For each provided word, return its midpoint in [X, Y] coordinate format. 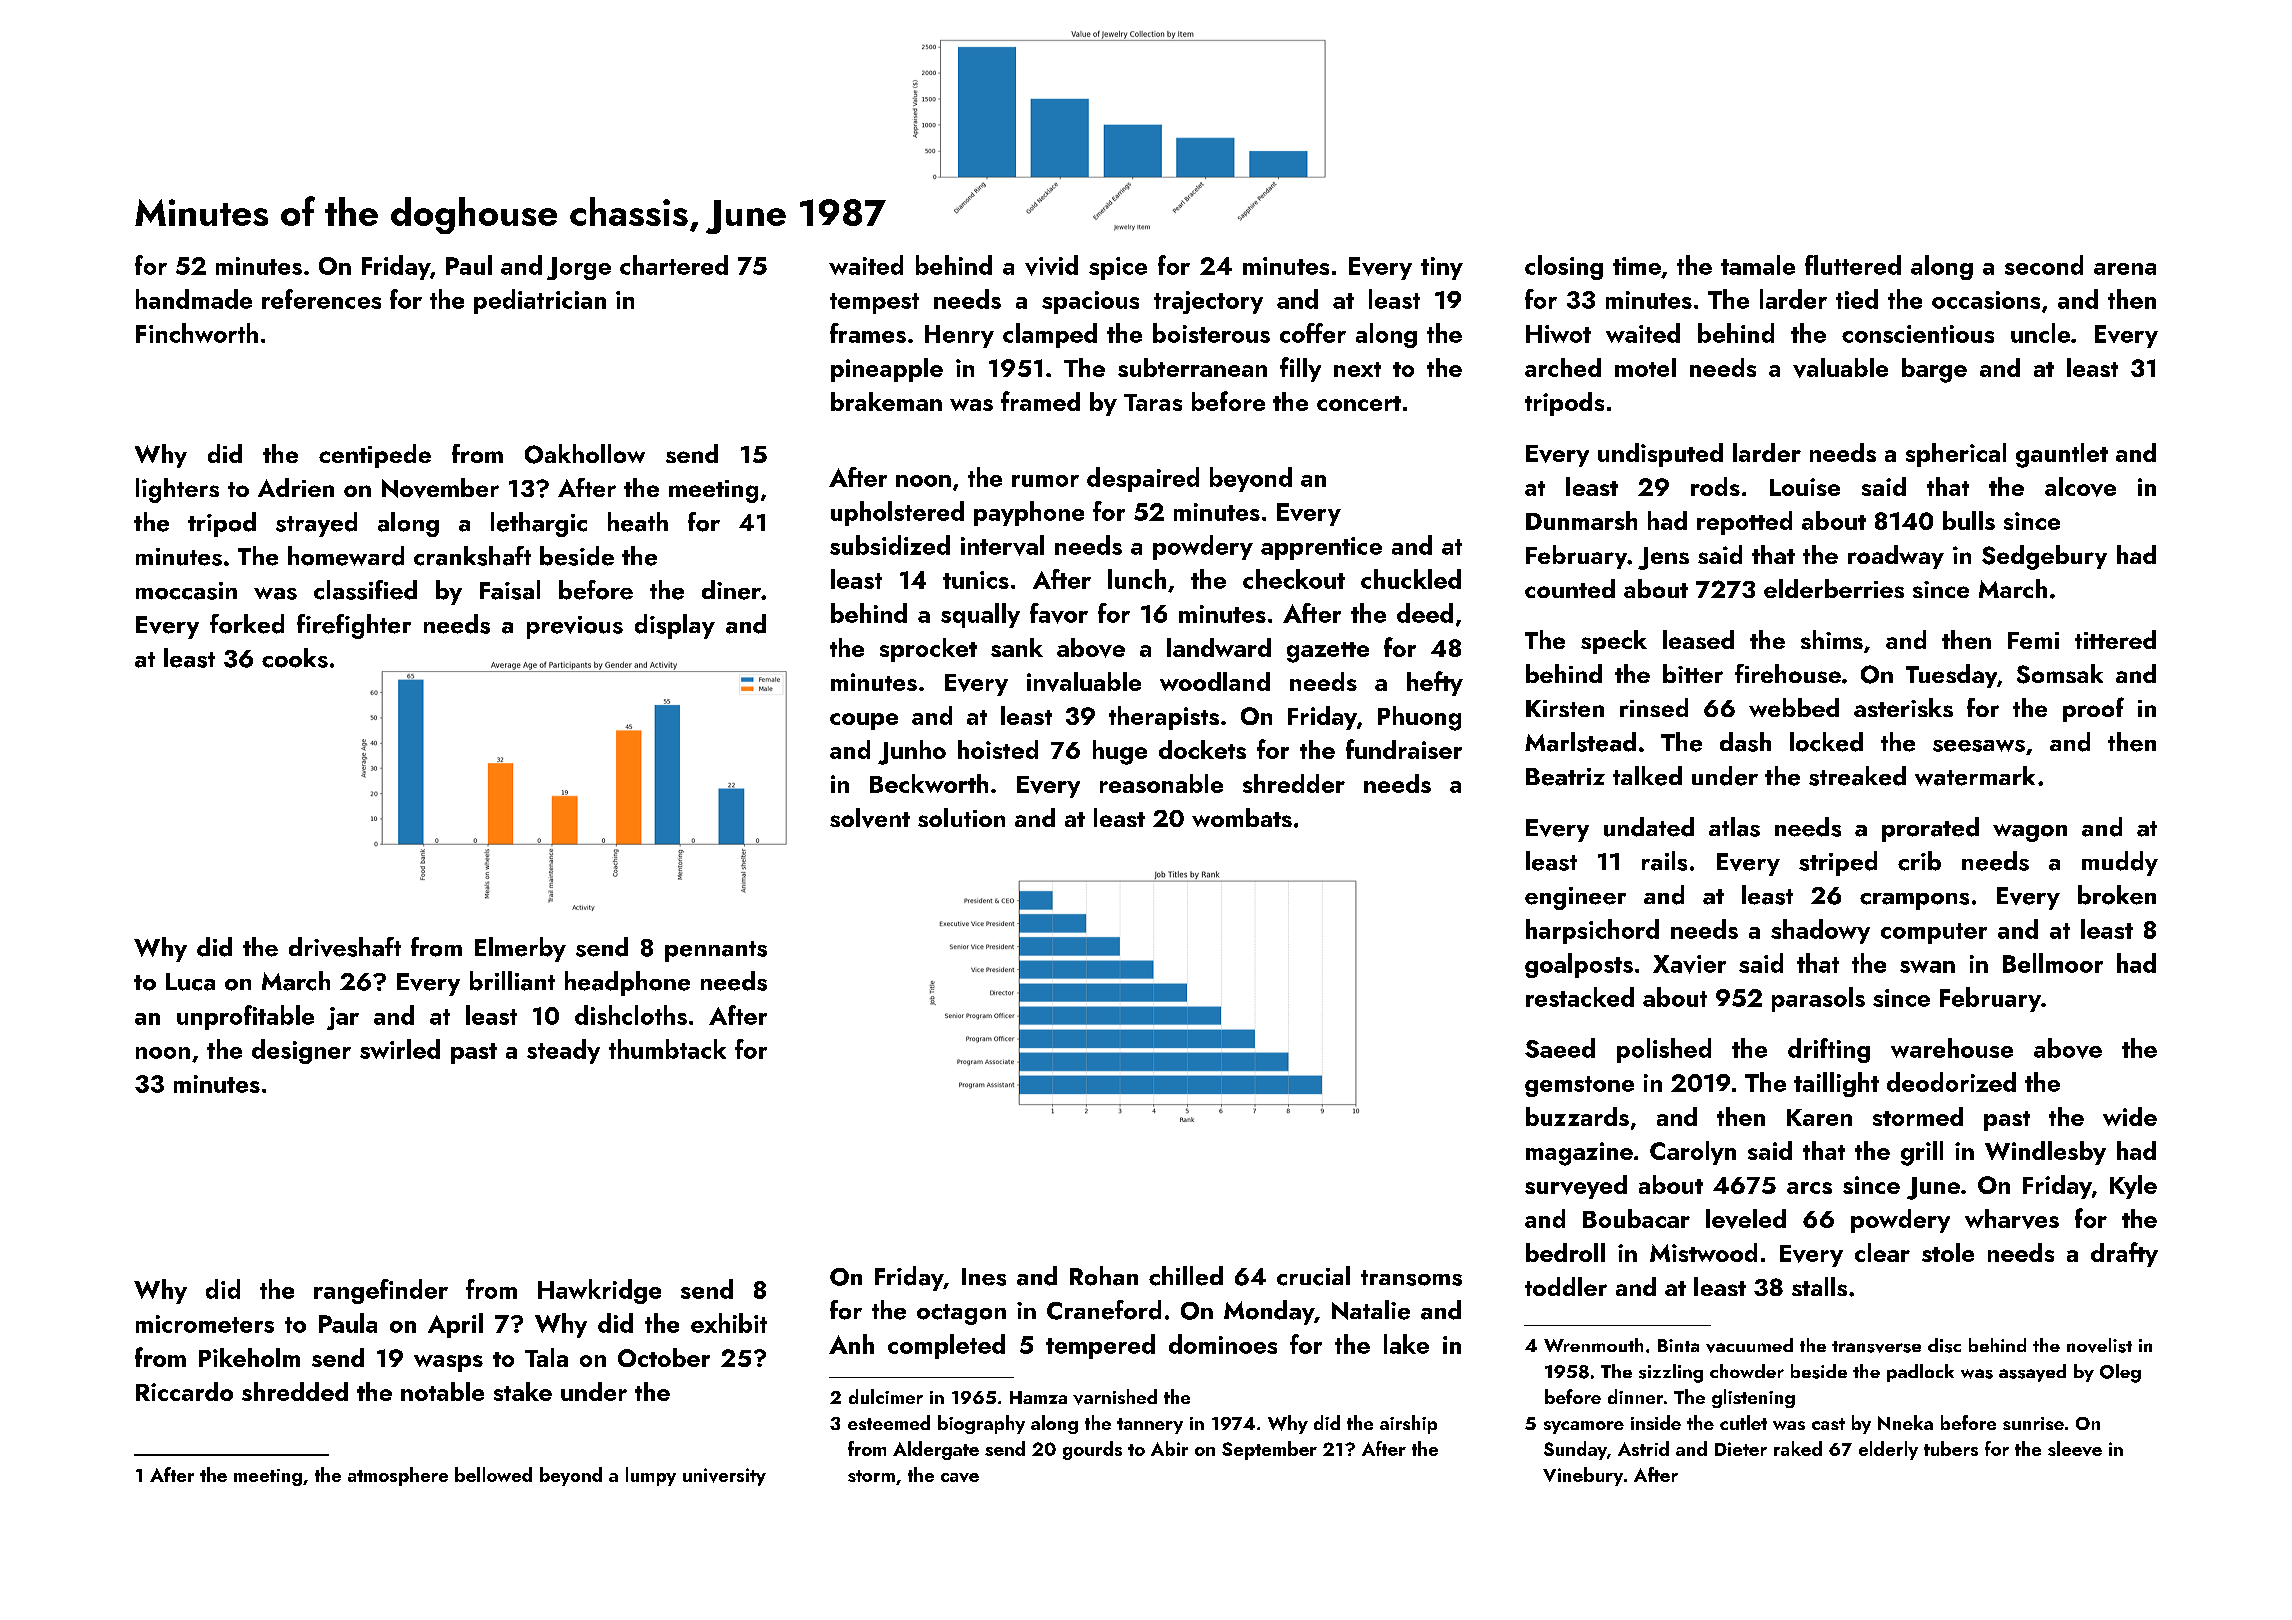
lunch [1137, 579]
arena [2125, 269]
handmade [194, 299]
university [724, 1477]
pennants [716, 951]
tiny [1442, 268]
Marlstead [1580, 742]
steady [563, 1051]
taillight [1836, 1084]
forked [247, 624]
